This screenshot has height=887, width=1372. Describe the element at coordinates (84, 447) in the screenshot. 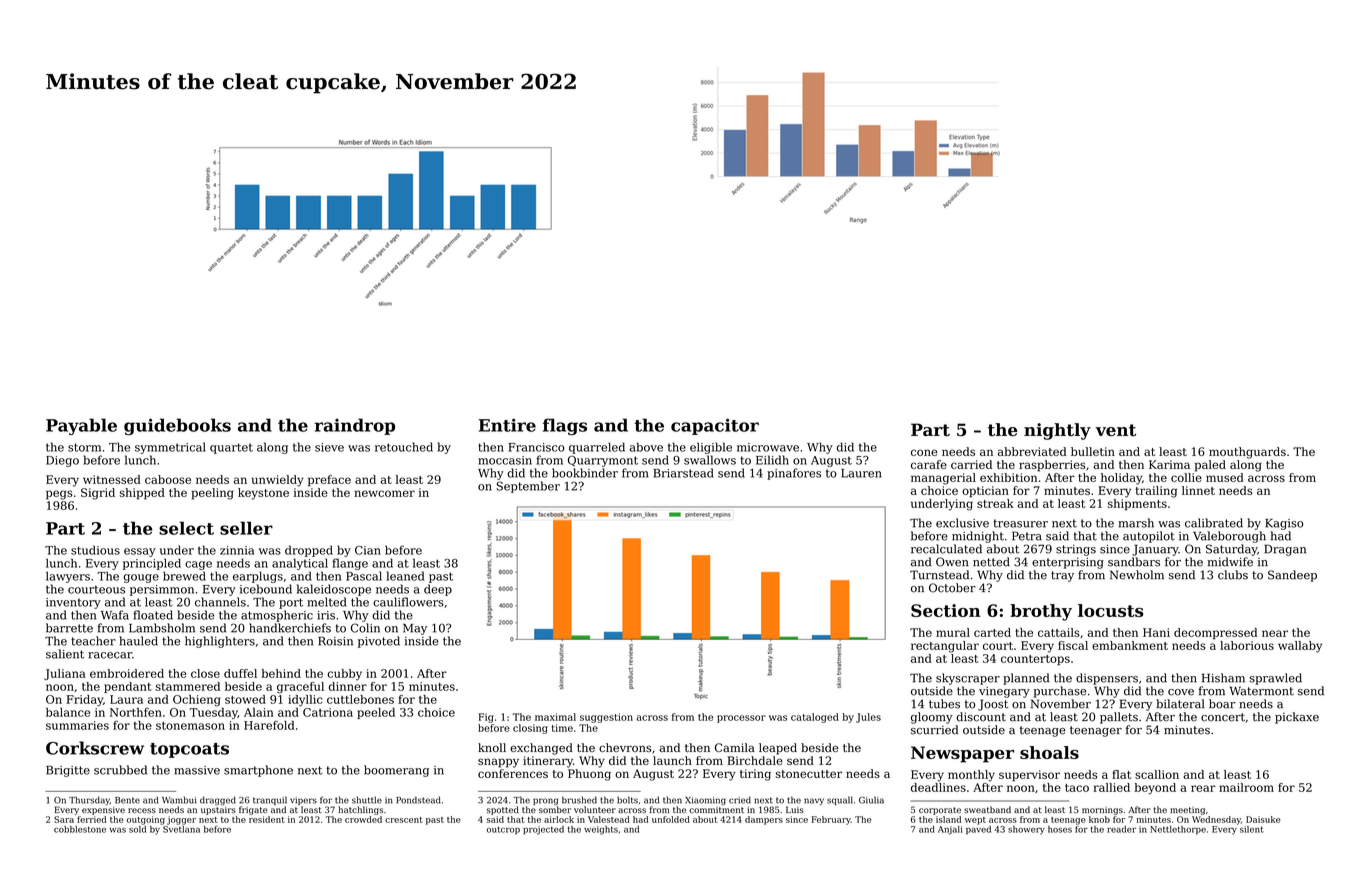

I see `storm` at that location.
